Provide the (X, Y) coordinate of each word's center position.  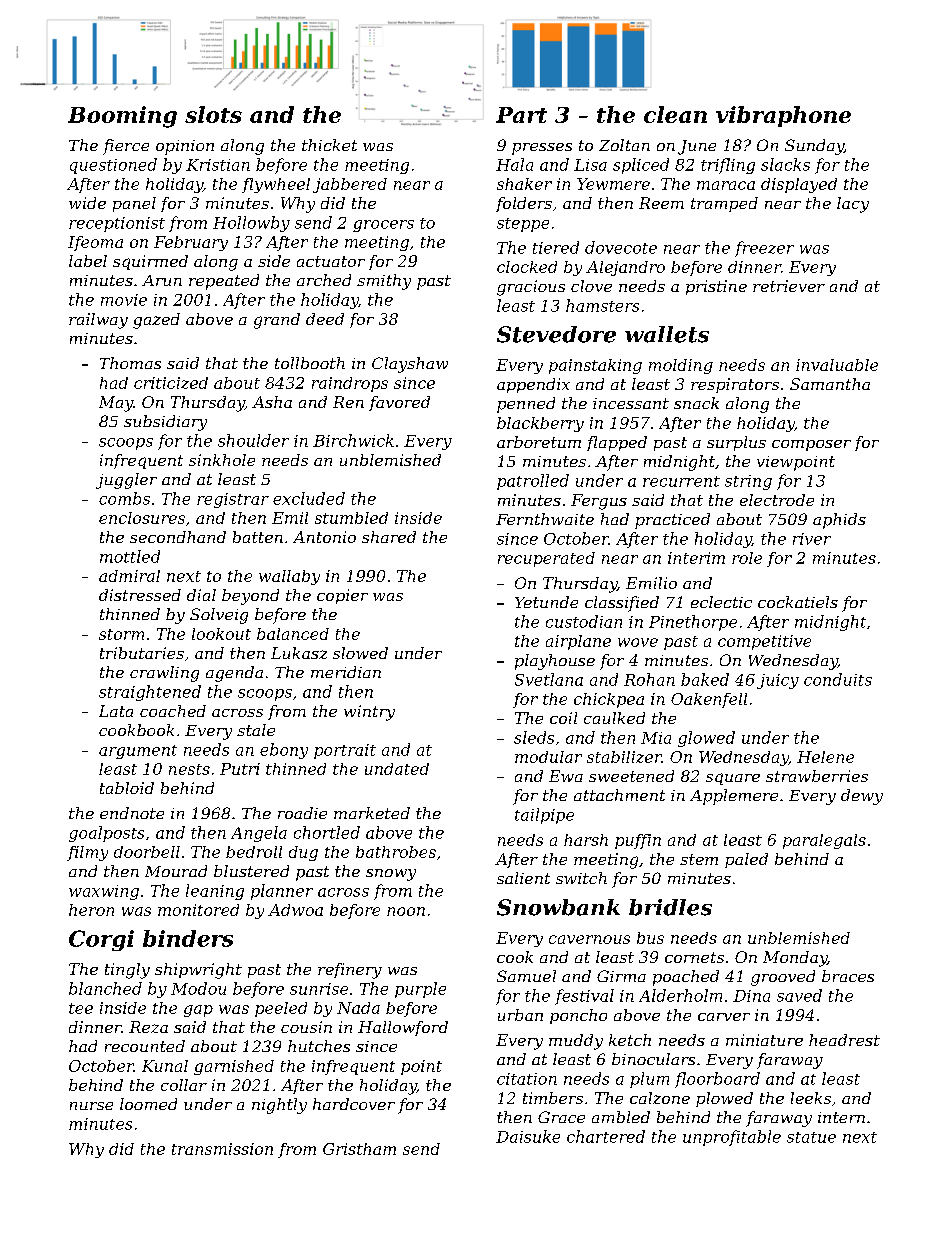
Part (521, 115)
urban (520, 1015)
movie (124, 300)
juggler (126, 481)
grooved (783, 978)
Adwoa (295, 910)
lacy (853, 205)
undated (397, 769)
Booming (122, 117)
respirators (735, 385)
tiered (556, 247)
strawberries (817, 776)
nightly (279, 1106)
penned (526, 405)
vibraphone (783, 116)
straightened (150, 693)
